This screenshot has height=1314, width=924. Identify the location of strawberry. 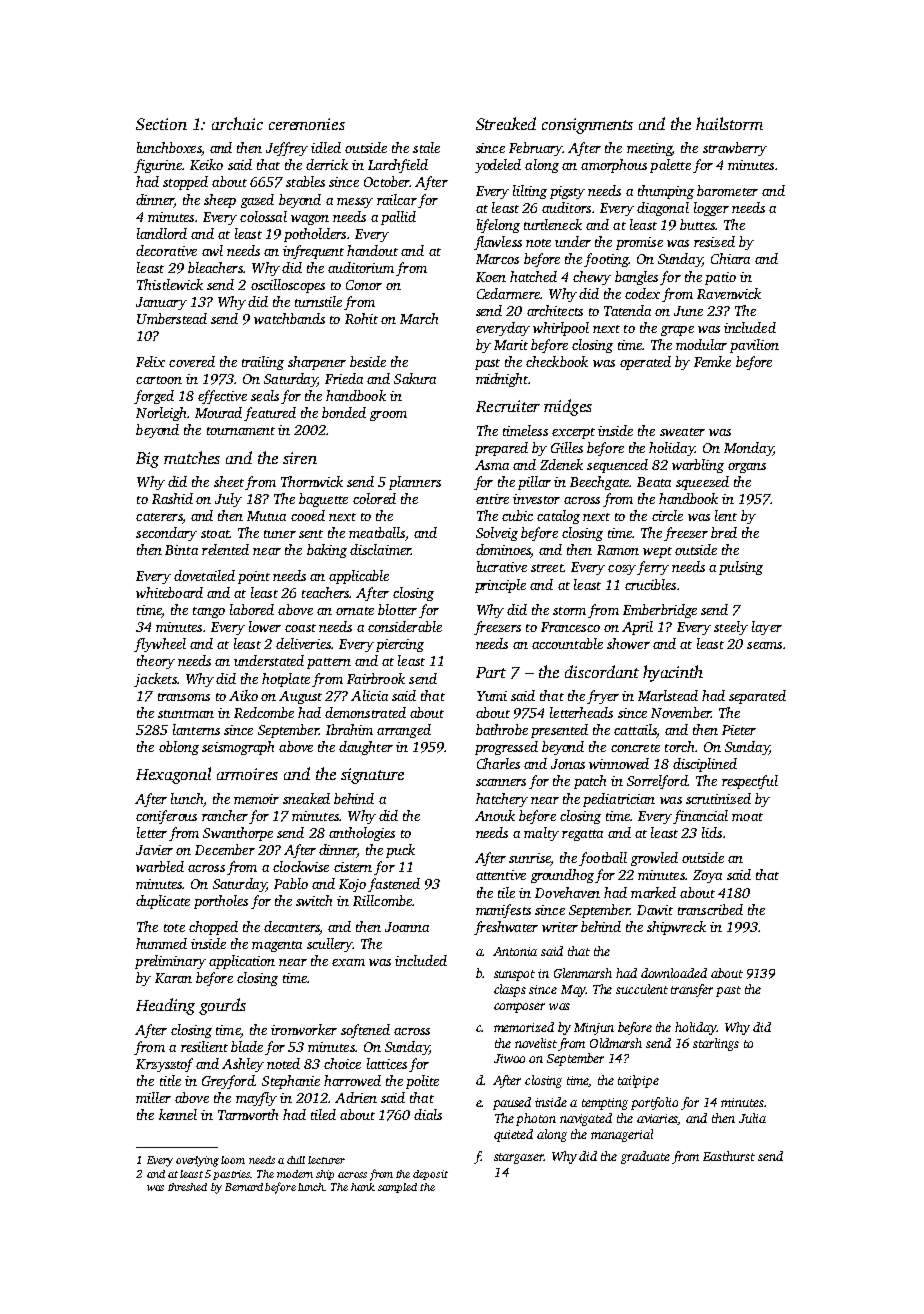
(735, 149).
